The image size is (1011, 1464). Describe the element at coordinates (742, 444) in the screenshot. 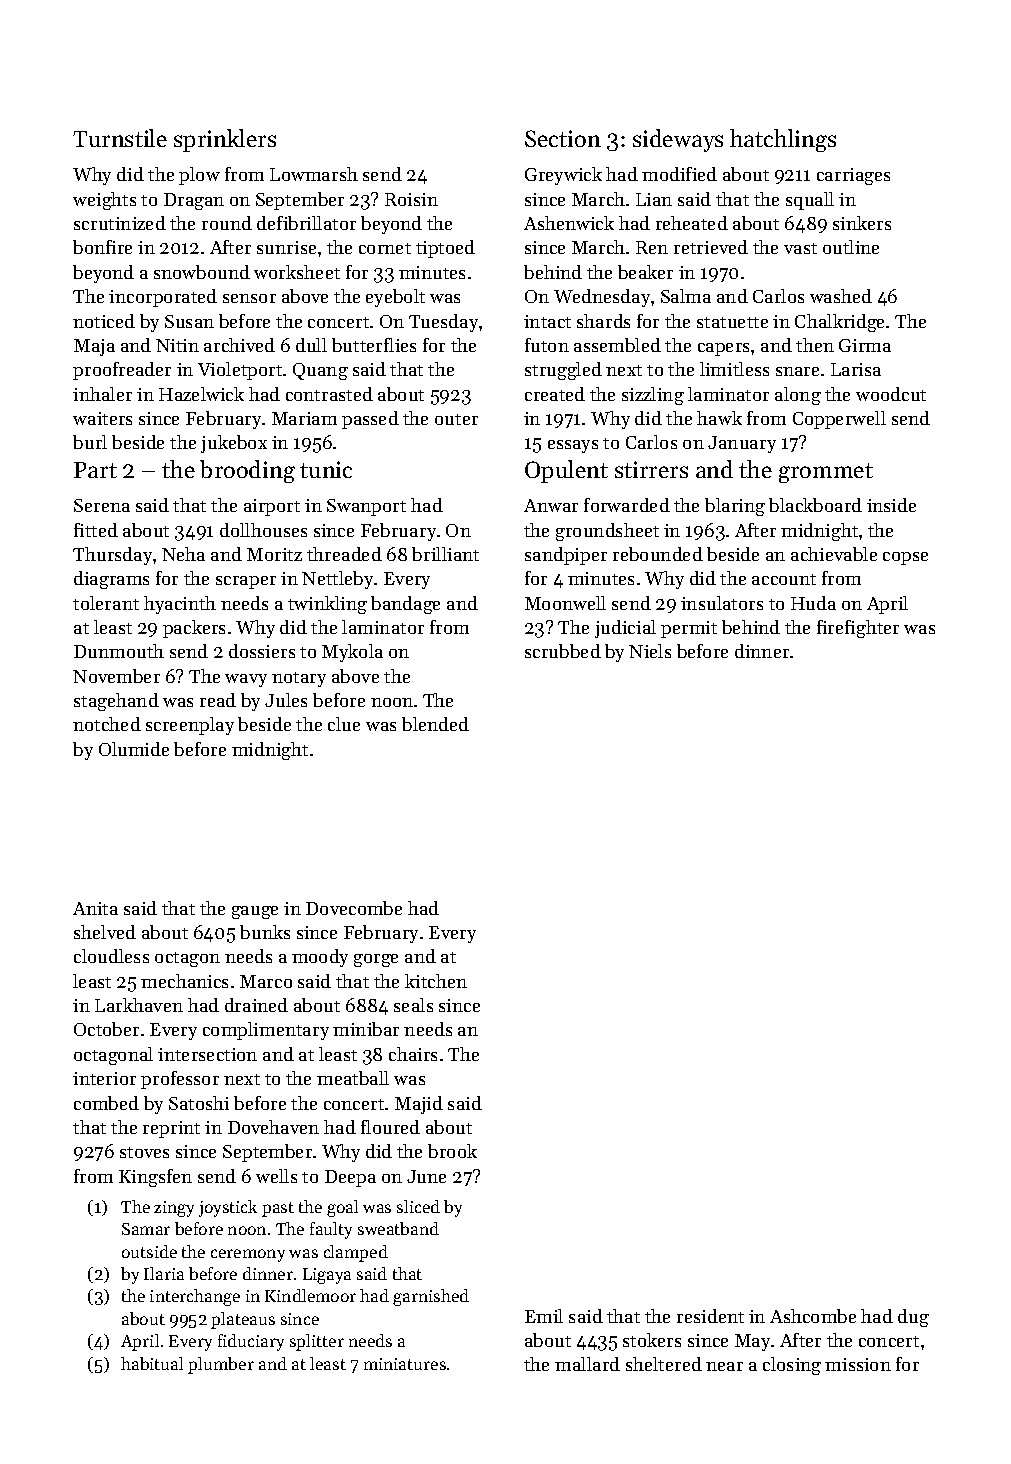

I see `January` at that location.
